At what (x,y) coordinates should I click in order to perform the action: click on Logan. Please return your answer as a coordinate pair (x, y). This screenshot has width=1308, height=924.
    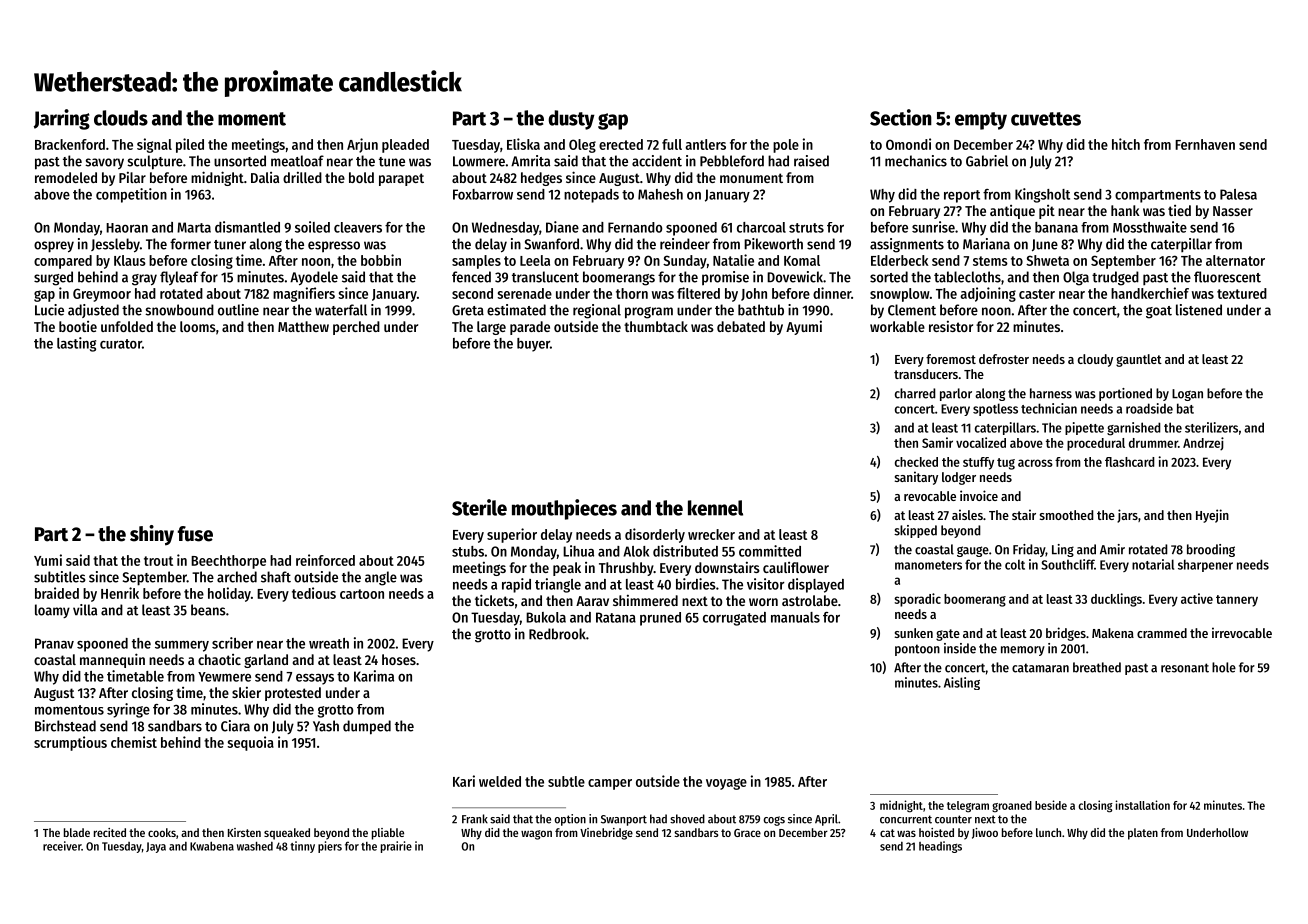
    Looking at the image, I should click on (1187, 395).
